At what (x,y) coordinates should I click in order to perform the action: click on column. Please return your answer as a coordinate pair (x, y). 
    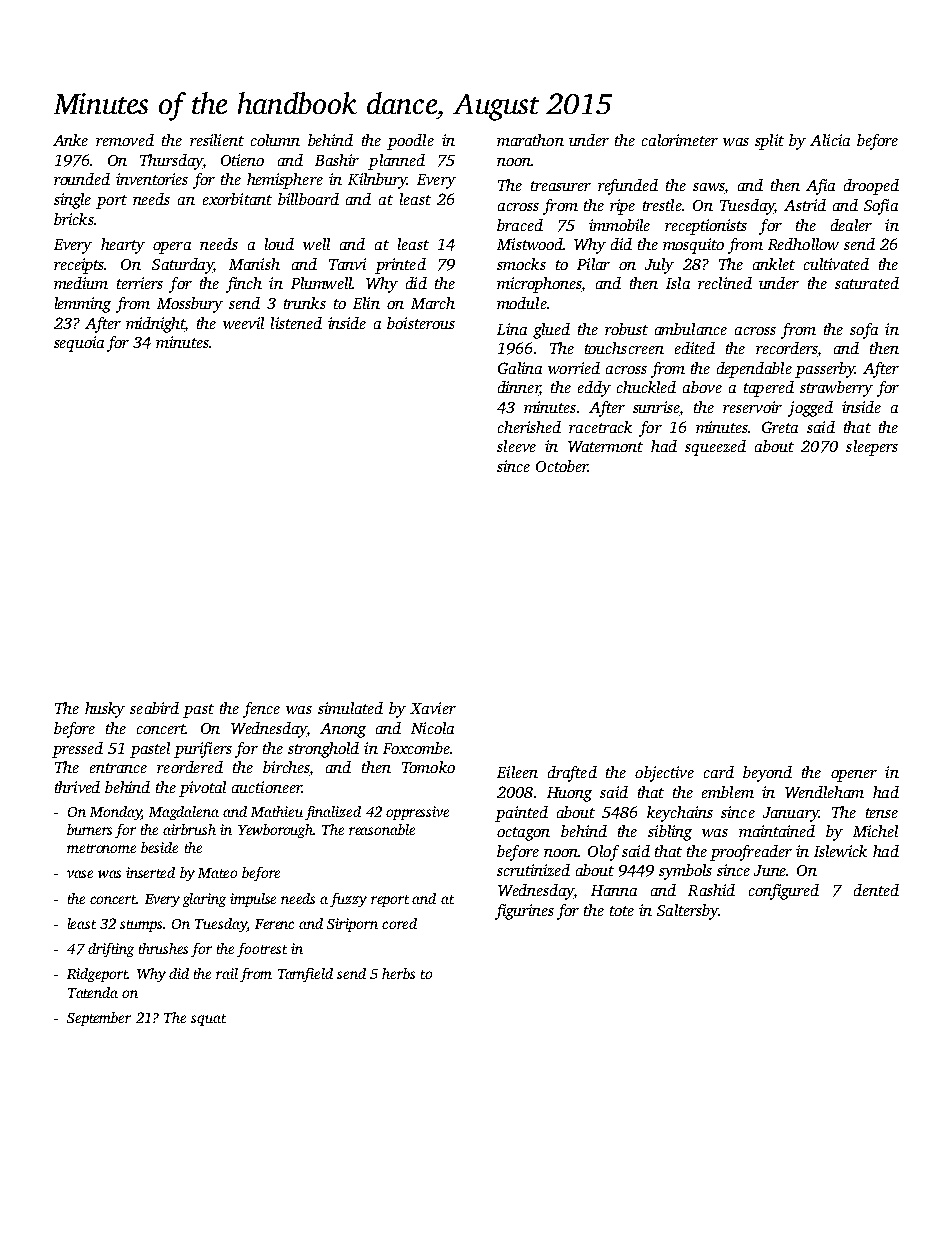
    Looking at the image, I should click on (275, 140).
